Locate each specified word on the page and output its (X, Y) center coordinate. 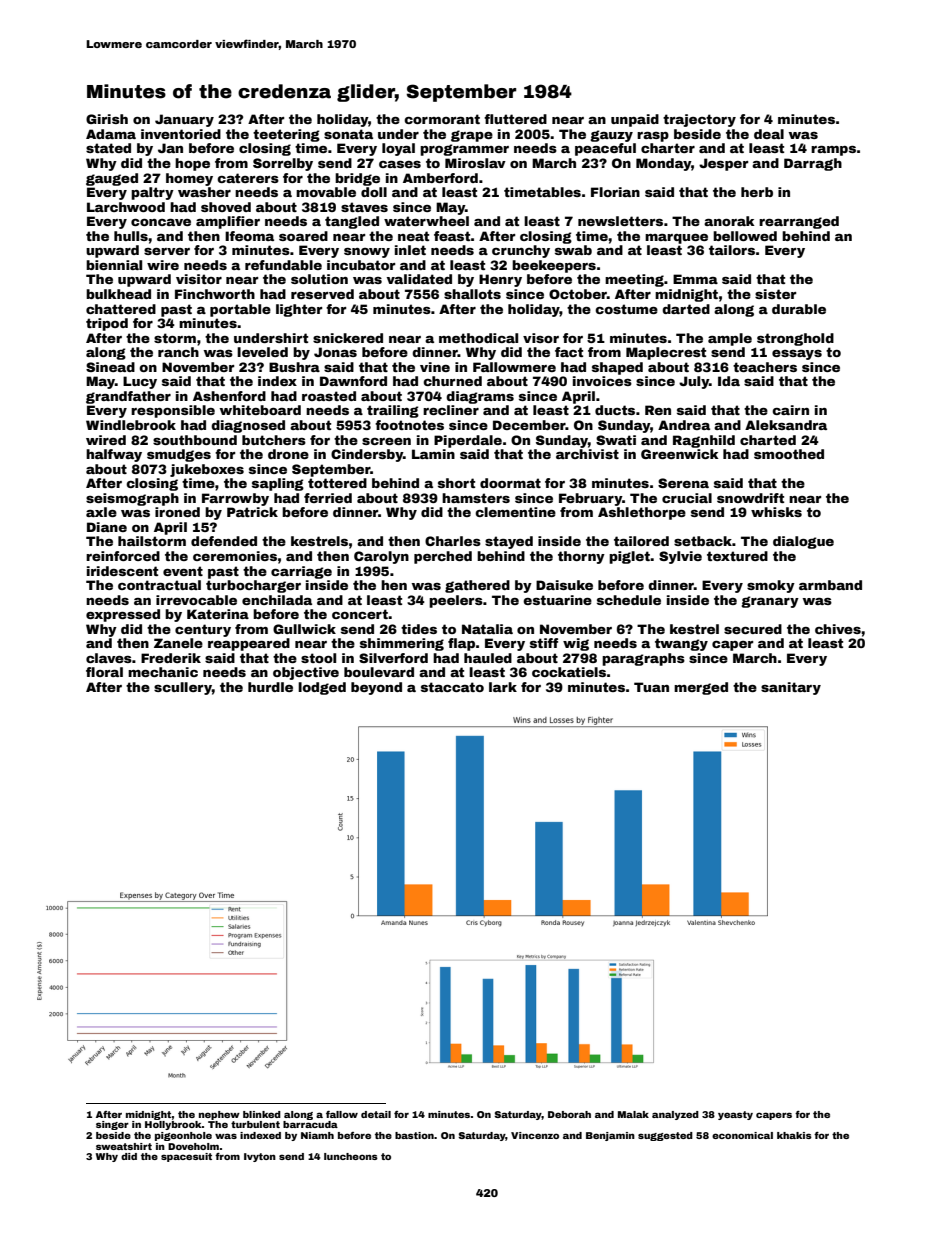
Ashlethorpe (642, 513)
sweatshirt (124, 1146)
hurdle (270, 687)
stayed (509, 542)
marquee (676, 239)
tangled (352, 222)
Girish (107, 119)
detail (376, 1114)
